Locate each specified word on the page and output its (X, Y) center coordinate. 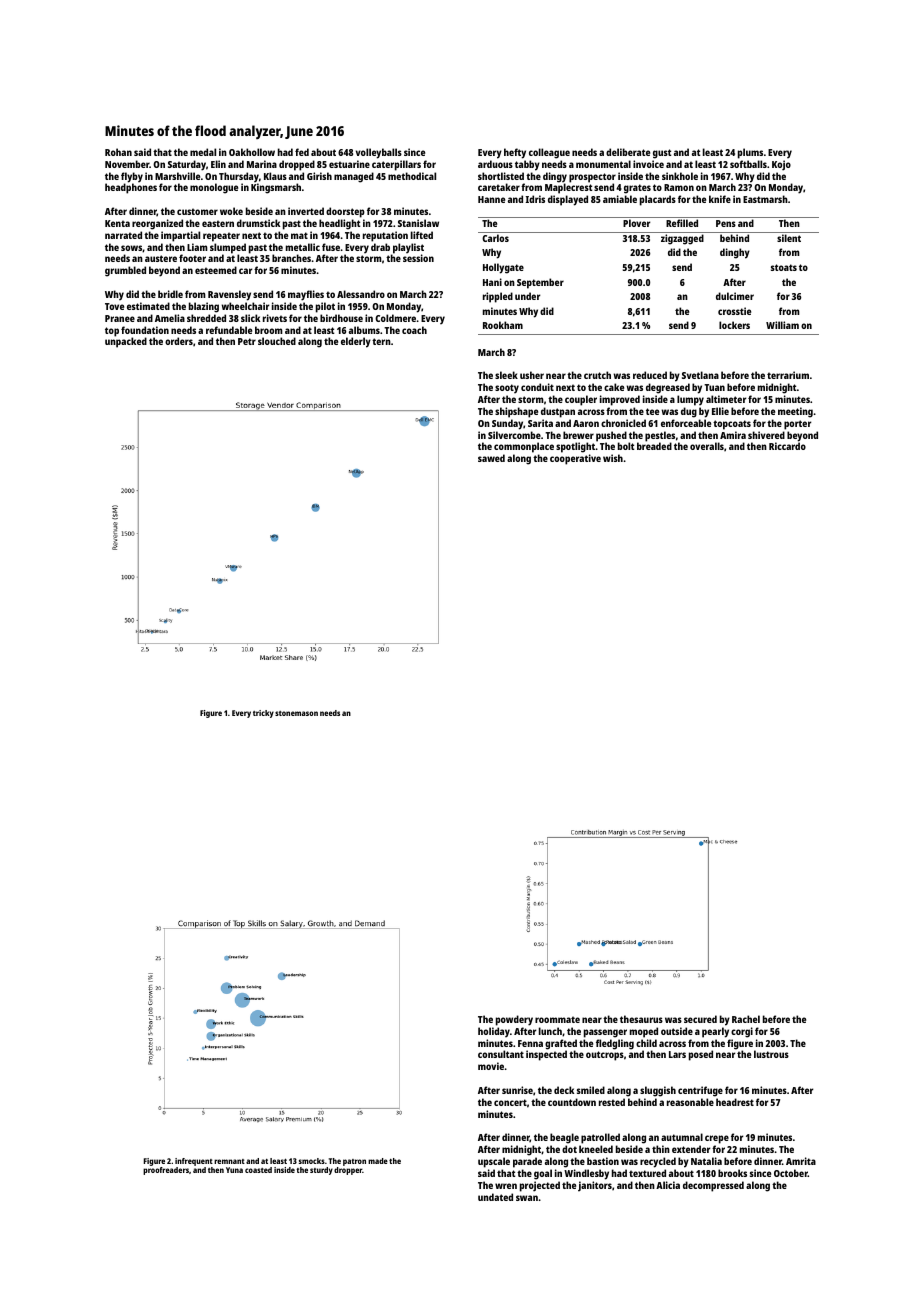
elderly (356, 342)
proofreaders (166, 1171)
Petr (247, 341)
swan (527, 1198)
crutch (597, 375)
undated (495, 1197)
